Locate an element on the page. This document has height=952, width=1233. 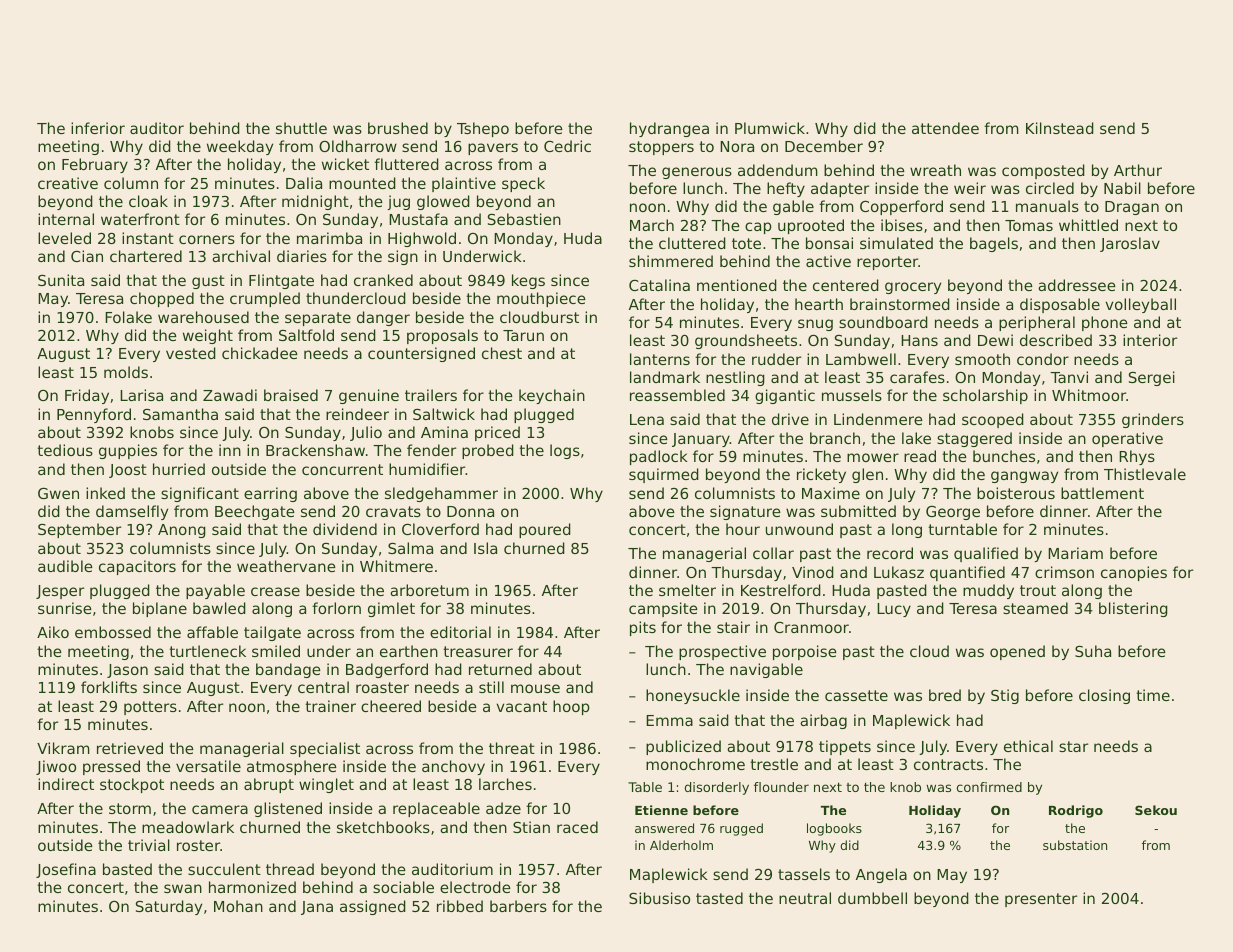
Mohan is located at coordinates (238, 906).
